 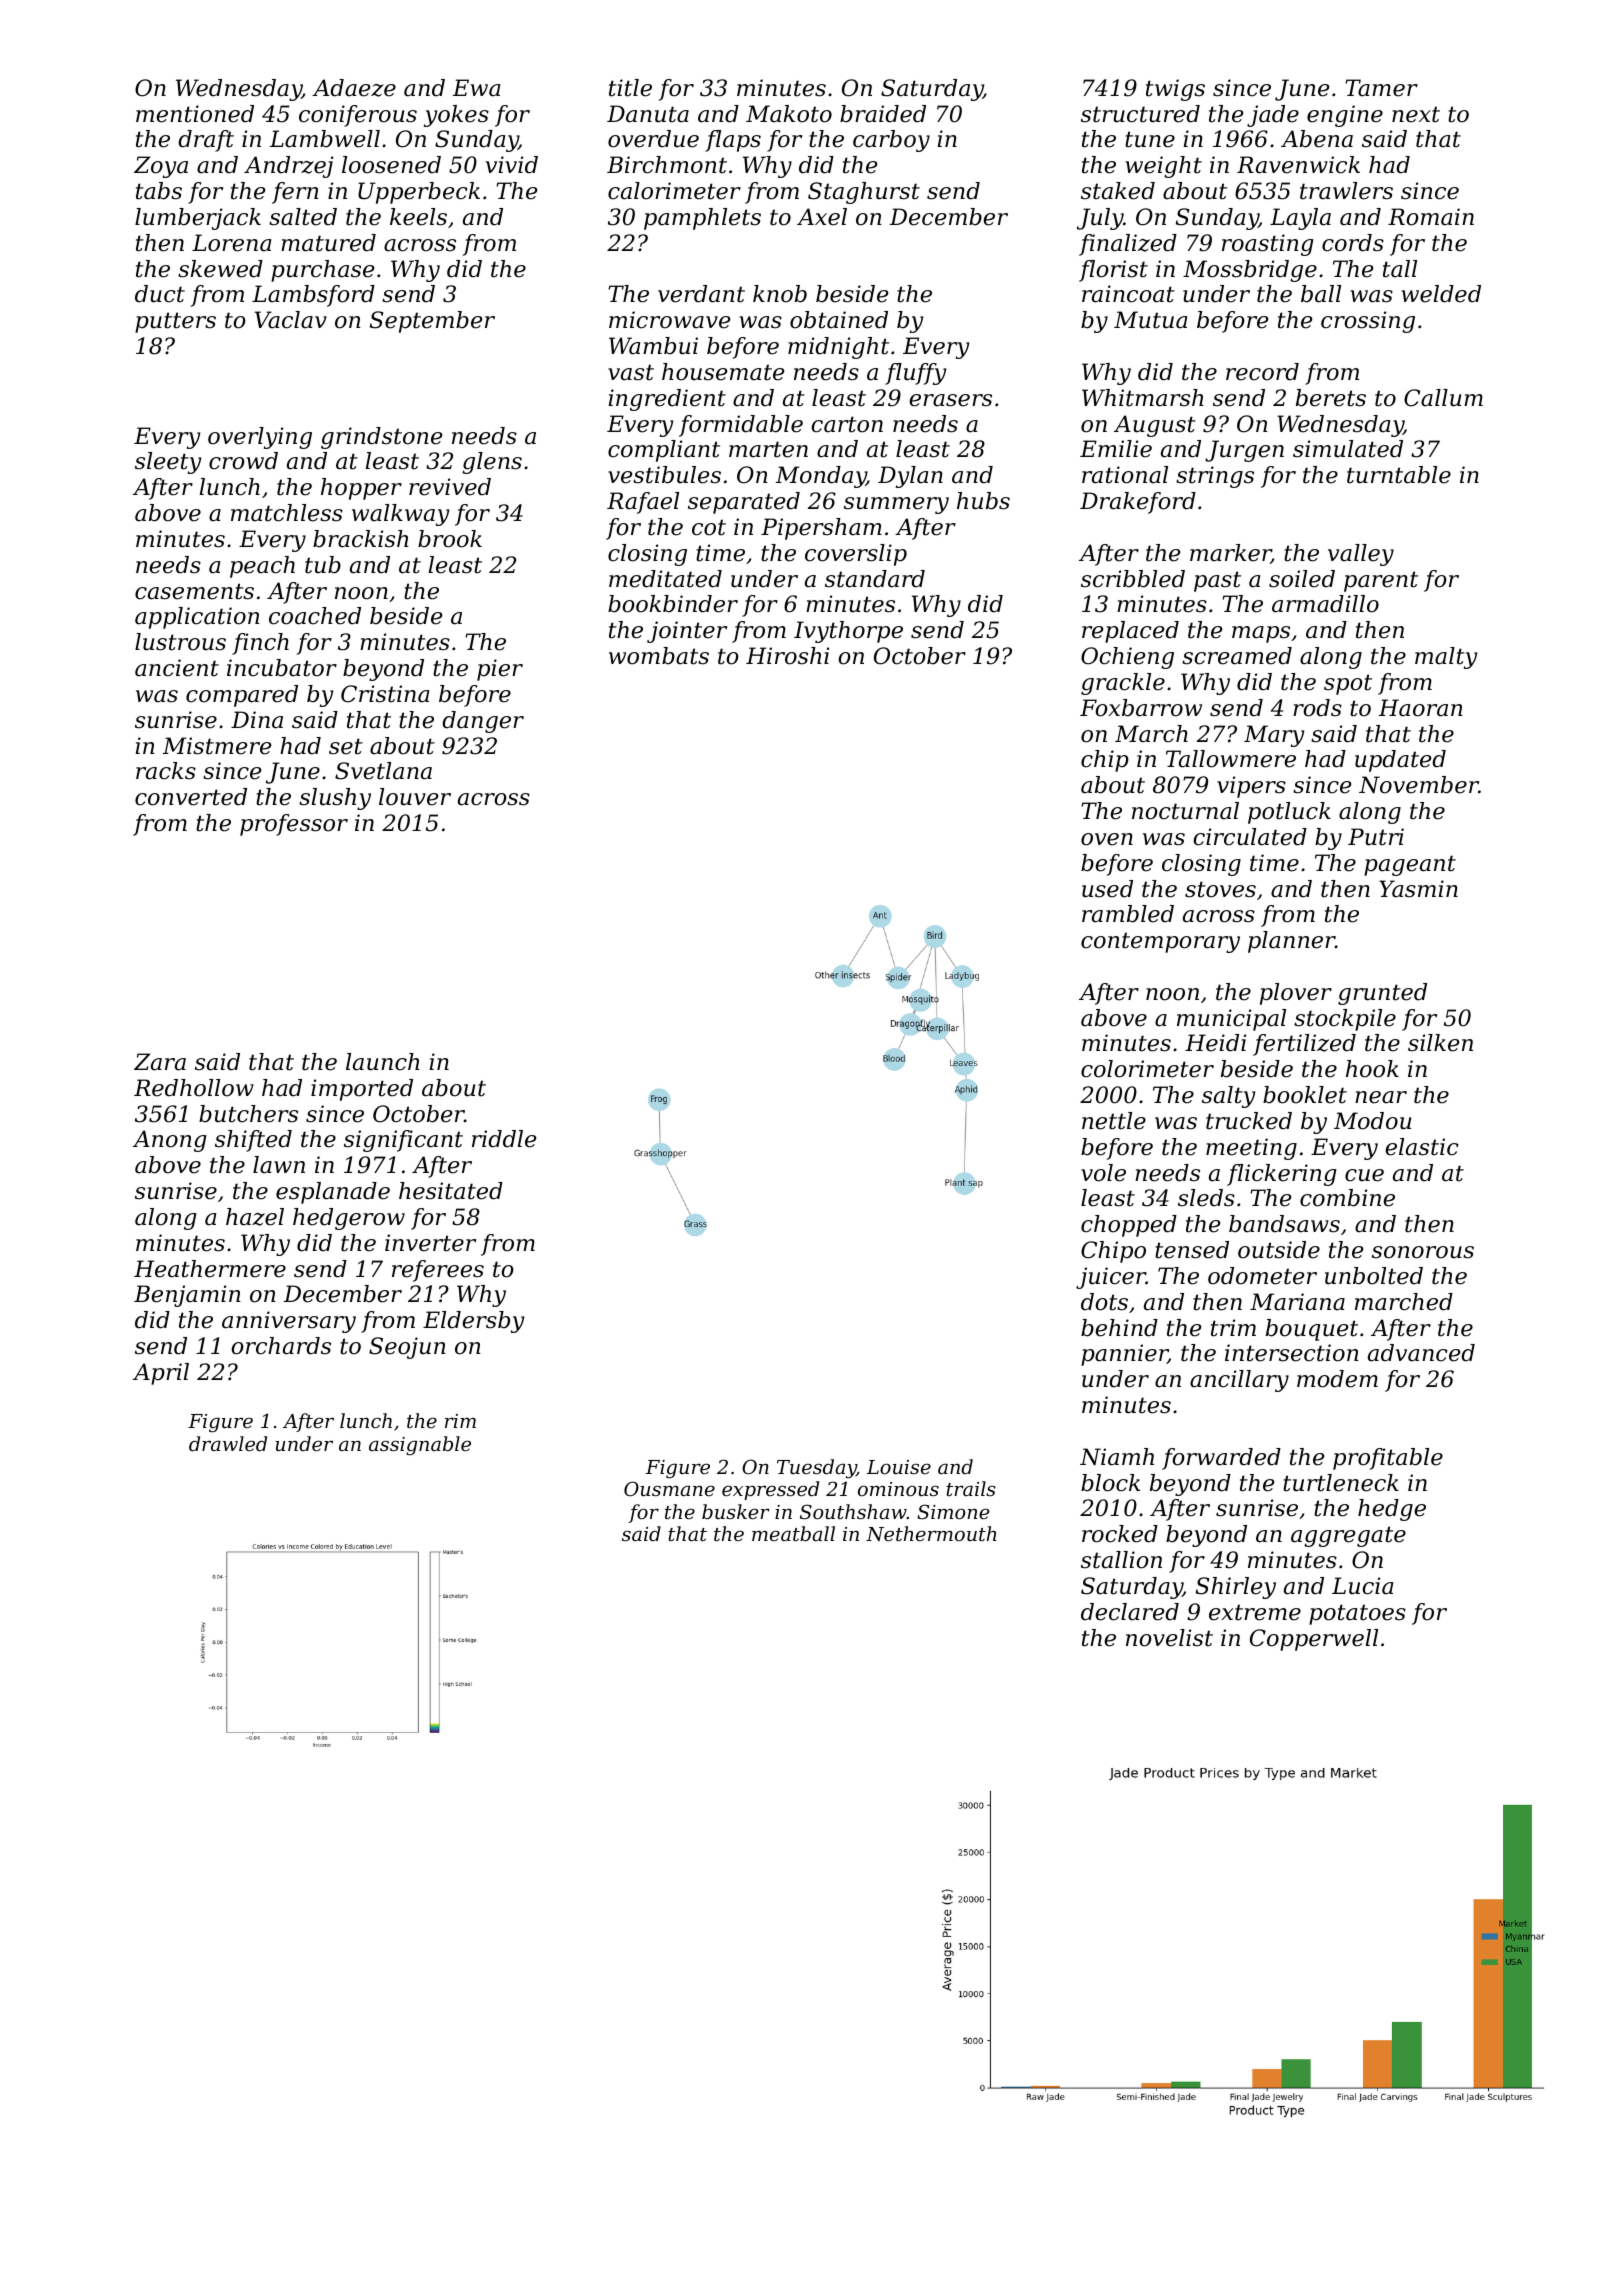 What do you see at coordinates (354, 88) in the page?
I see `Adaeze` at bounding box center [354, 88].
